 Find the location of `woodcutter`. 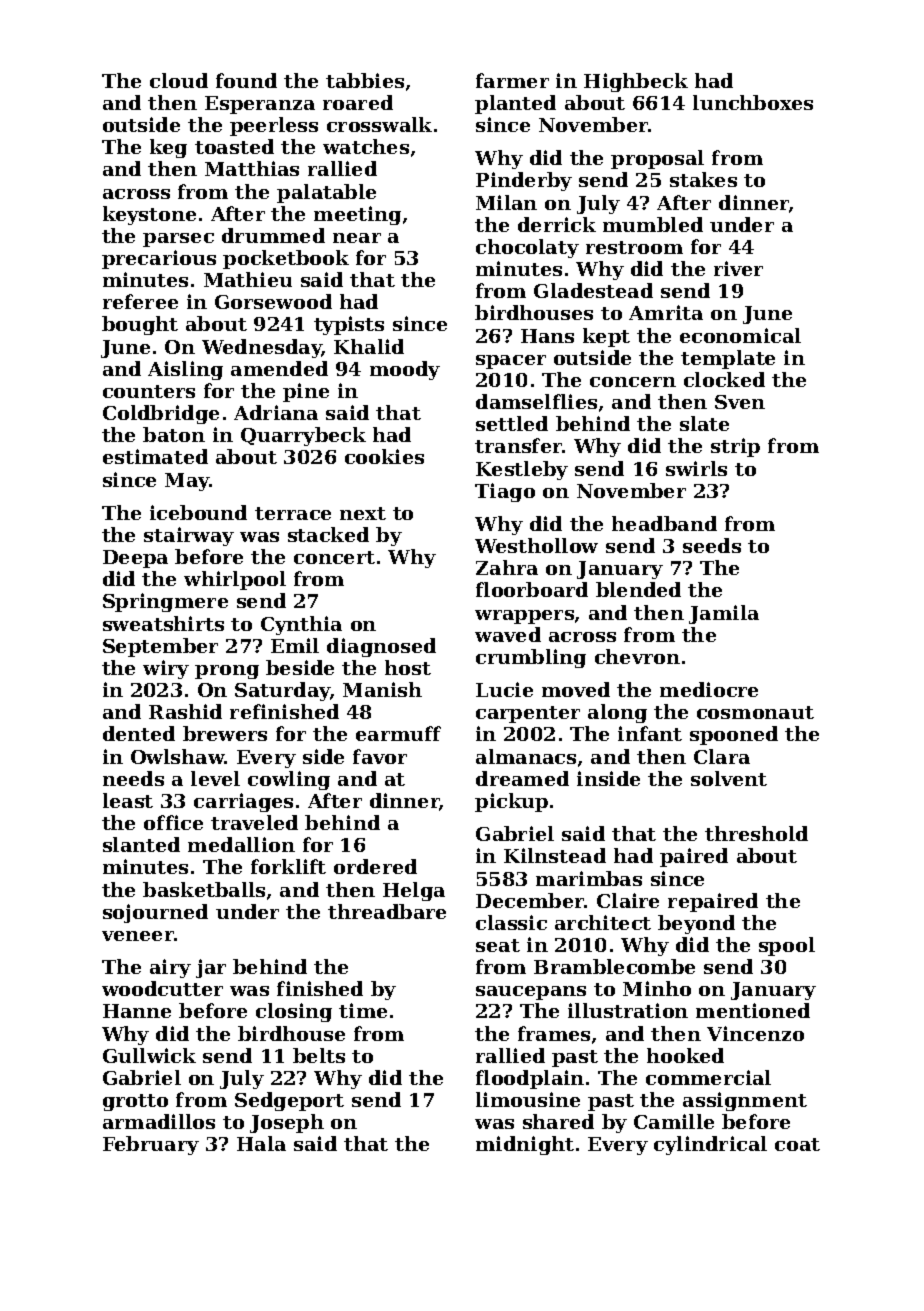

woodcutter is located at coordinates (162, 988).
